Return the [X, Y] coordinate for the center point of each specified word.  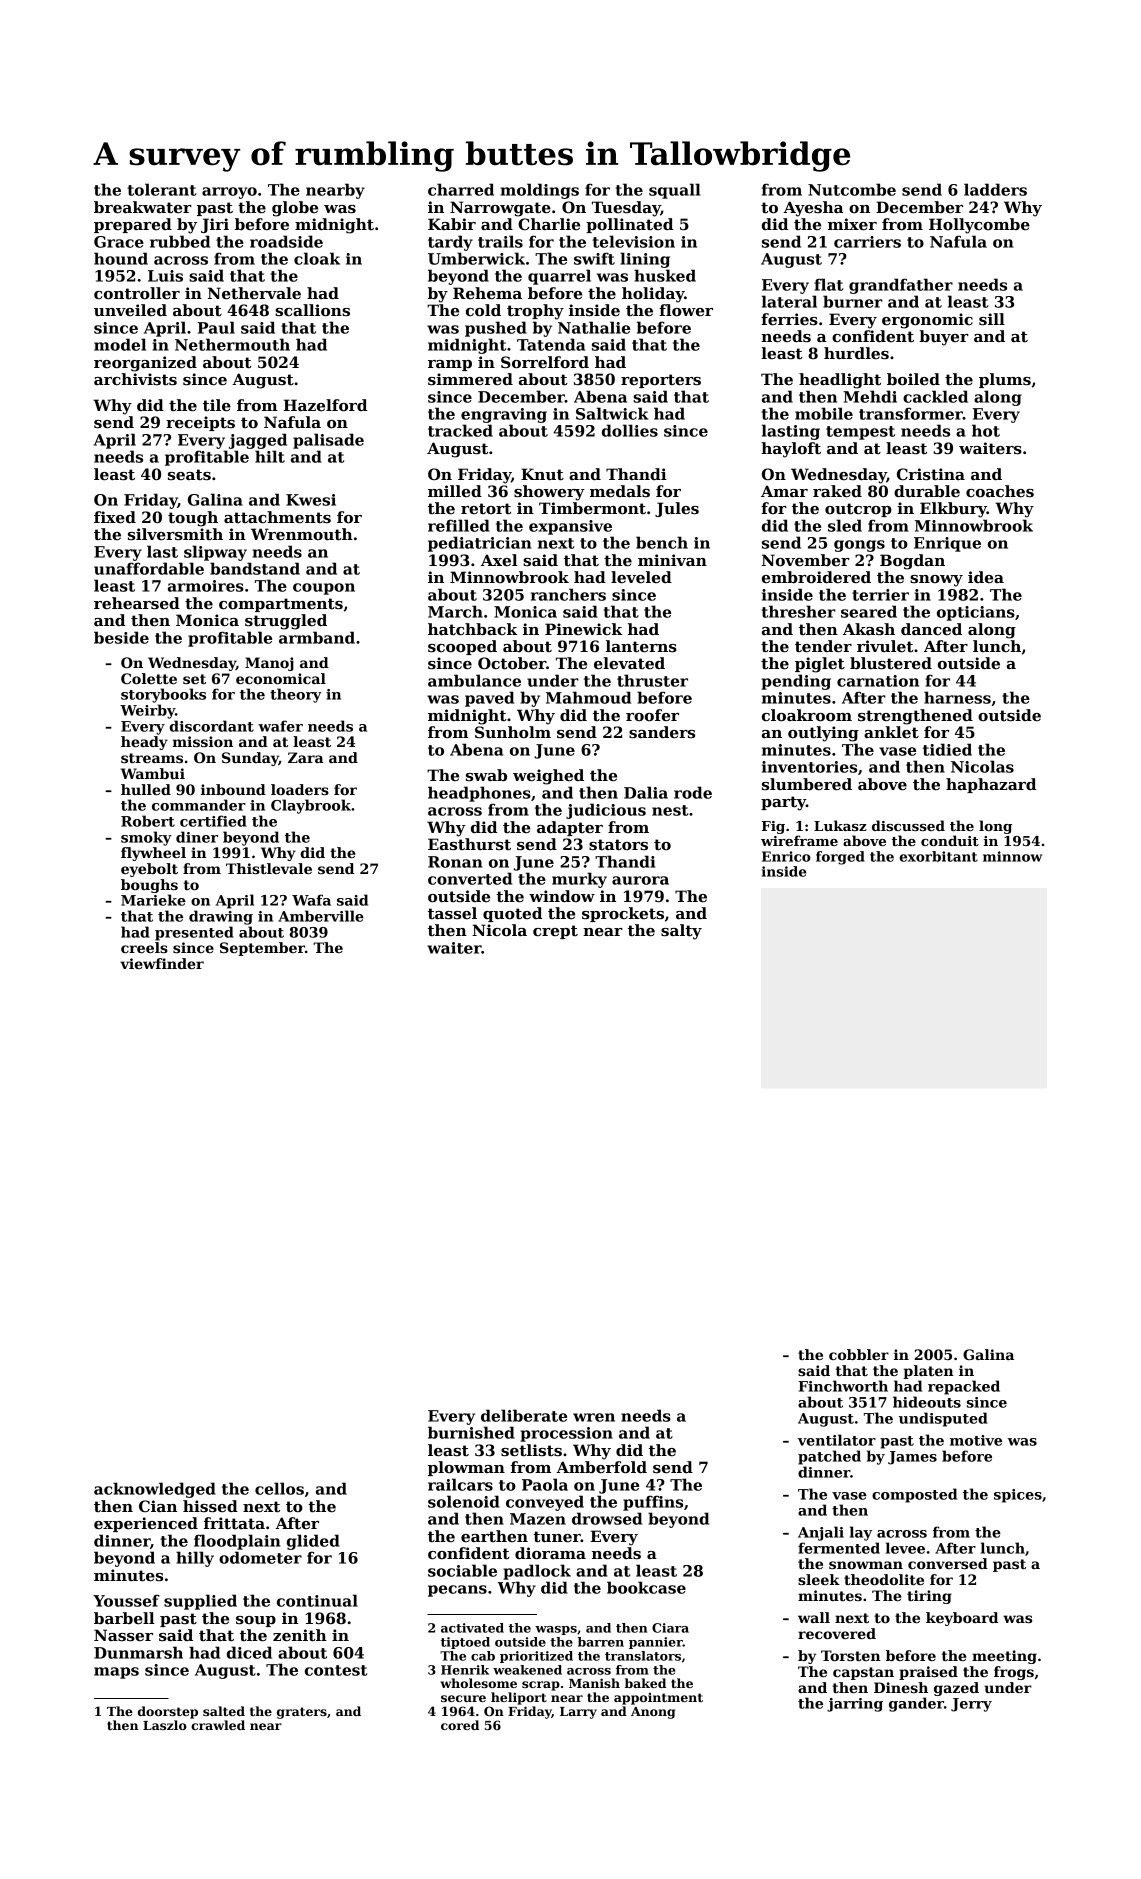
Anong [653, 1713]
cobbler [859, 1354]
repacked [964, 1387]
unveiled [130, 310]
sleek [819, 1579]
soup [256, 1621]
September [262, 949]
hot [986, 430]
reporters [661, 381]
